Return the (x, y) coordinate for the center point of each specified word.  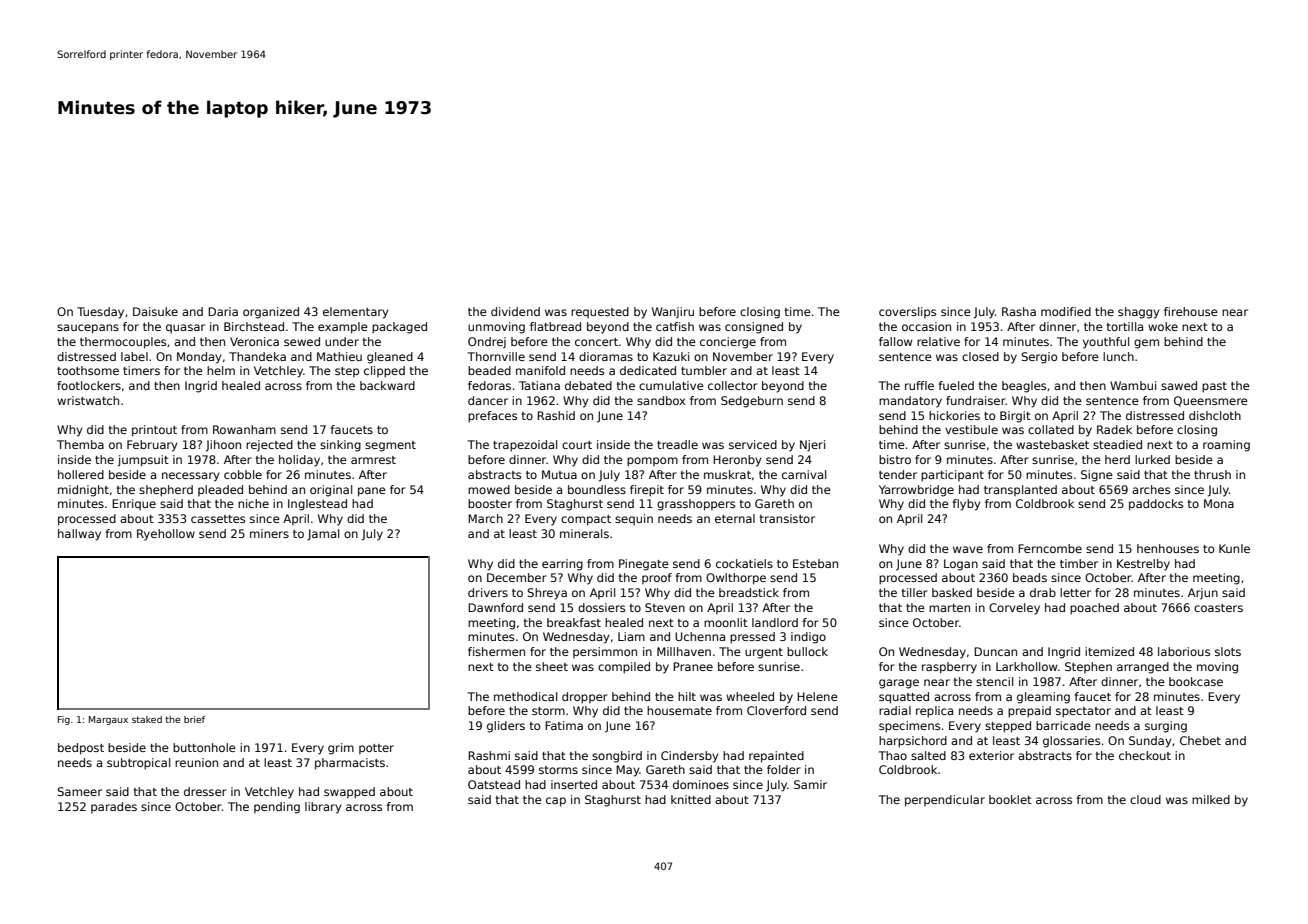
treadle (677, 444)
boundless (597, 489)
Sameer (79, 791)
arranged (1143, 668)
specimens (909, 727)
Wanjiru (673, 313)
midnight (83, 491)
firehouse (1191, 311)
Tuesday (100, 313)
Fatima (564, 725)
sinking (340, 446)
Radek (1114, 429)
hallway (79, 535)
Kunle (1234, 548)
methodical (525, 696)
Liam (631, 636)
